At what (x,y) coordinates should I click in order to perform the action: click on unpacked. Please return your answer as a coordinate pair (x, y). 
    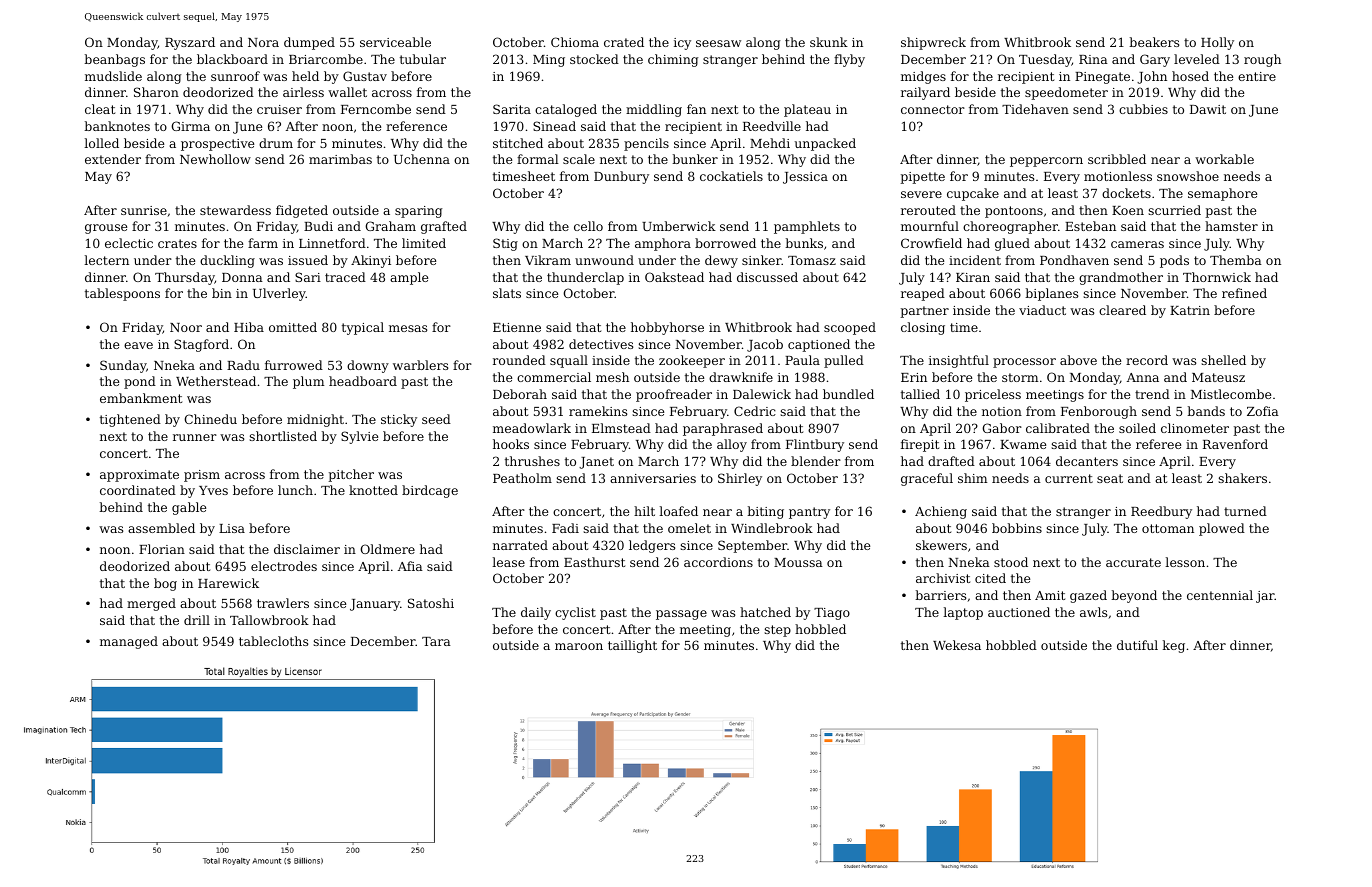
    Looking at the image, I should click on (825, 144).
